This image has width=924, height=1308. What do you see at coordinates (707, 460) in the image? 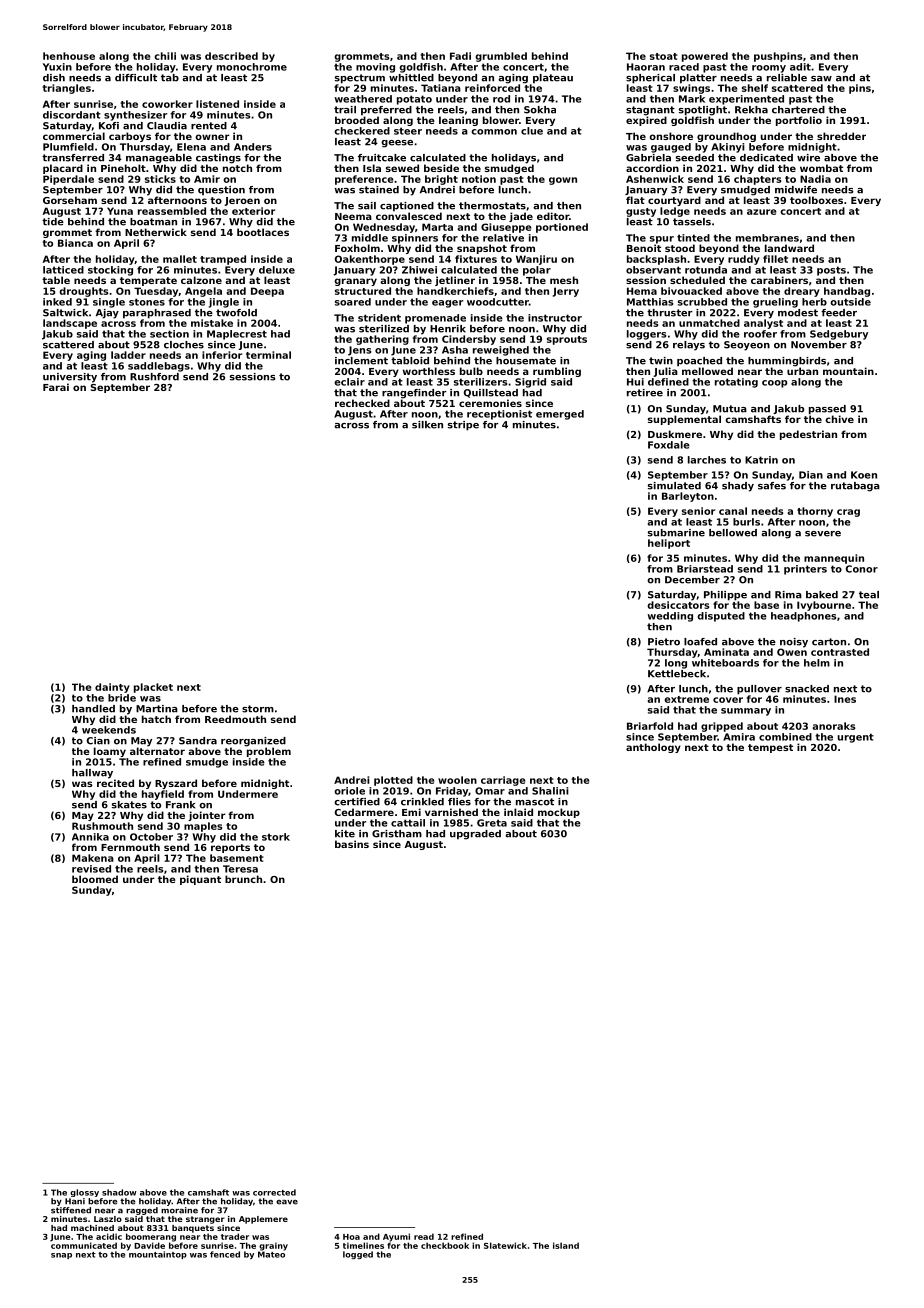
I see `larches` at bounding box center [707, 460].
